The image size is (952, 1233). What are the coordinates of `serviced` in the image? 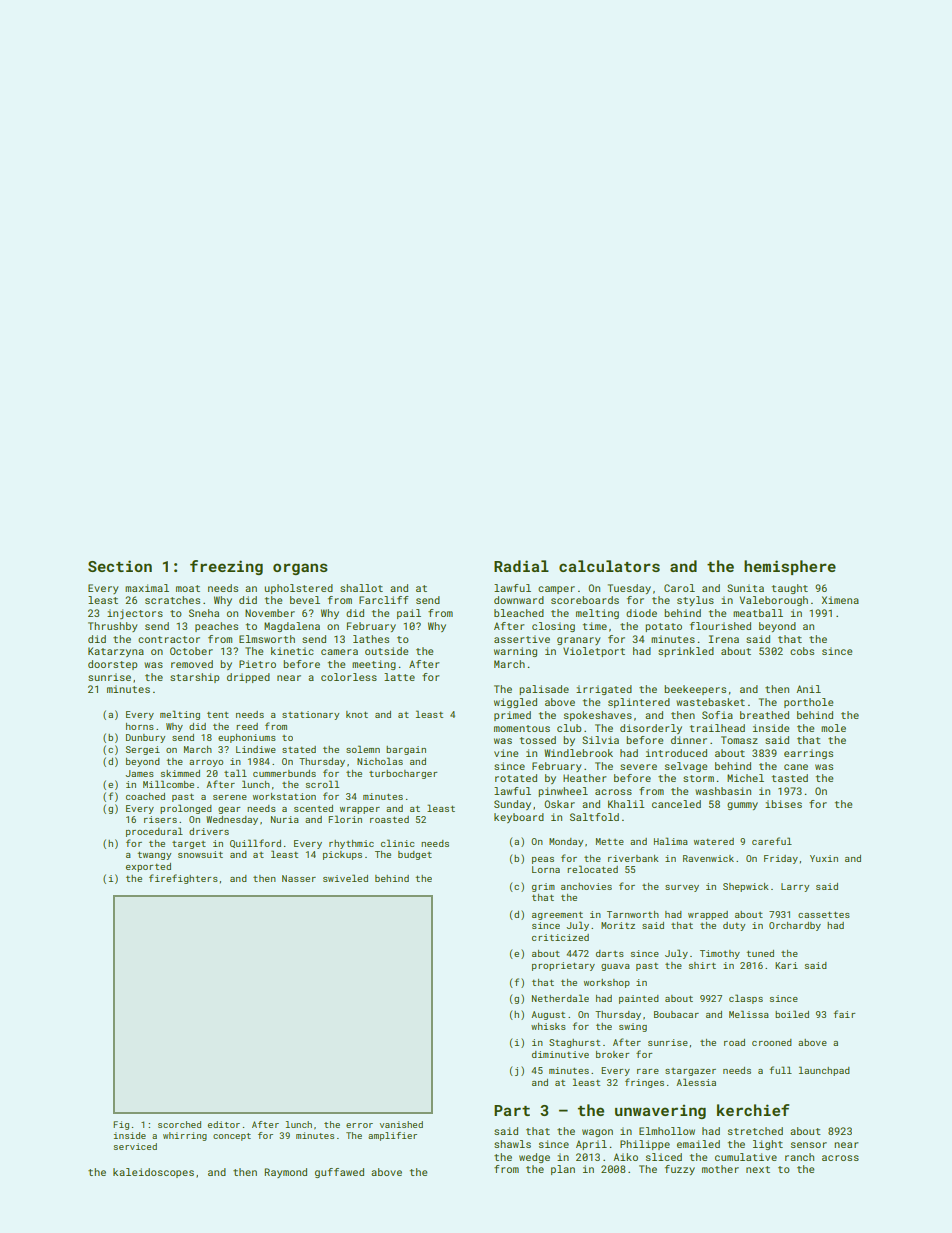 It's located at (135, 1146).
